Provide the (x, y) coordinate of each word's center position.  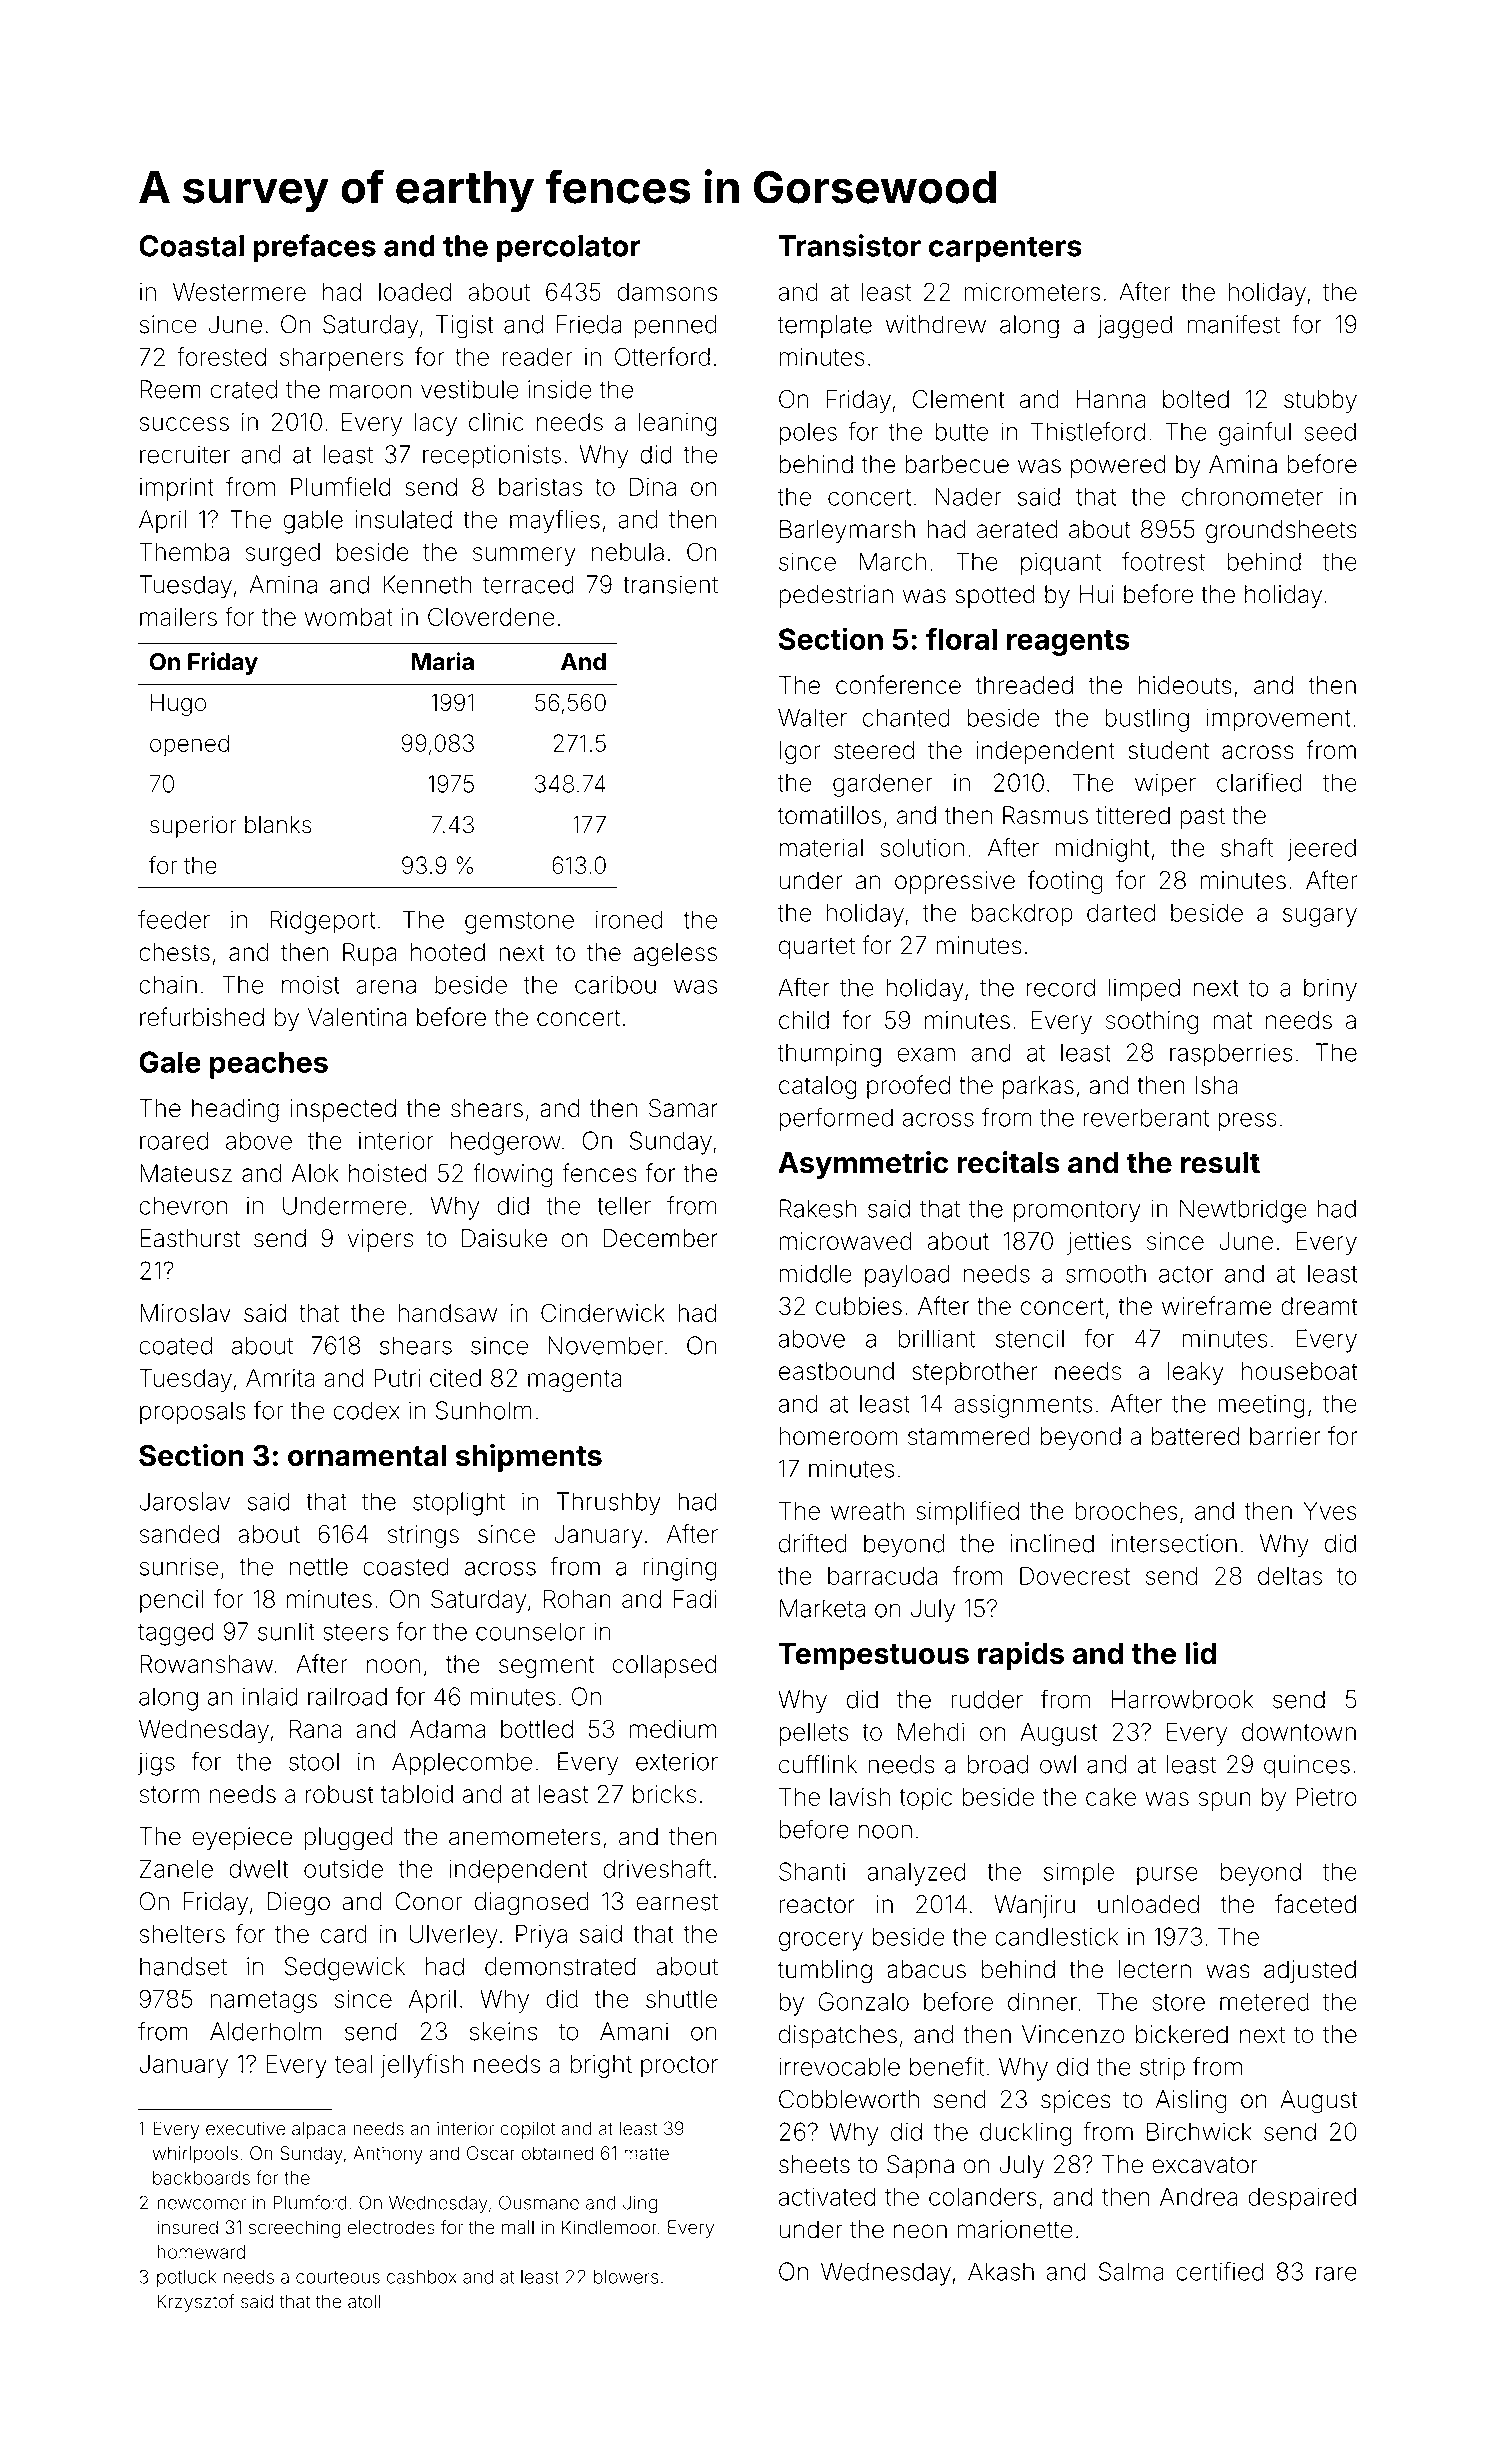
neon (920, 2231)
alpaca (319, 2130)
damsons (667, 292)
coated (175, 1345)
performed (836, 1119)
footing (1065, 882)
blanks (278, 825)
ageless (675, 955)
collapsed (665, 1666)
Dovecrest (1075, 1576)
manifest (1234, 324)
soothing (1152, 1022)
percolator (569, 249)
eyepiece (242, 1838)
